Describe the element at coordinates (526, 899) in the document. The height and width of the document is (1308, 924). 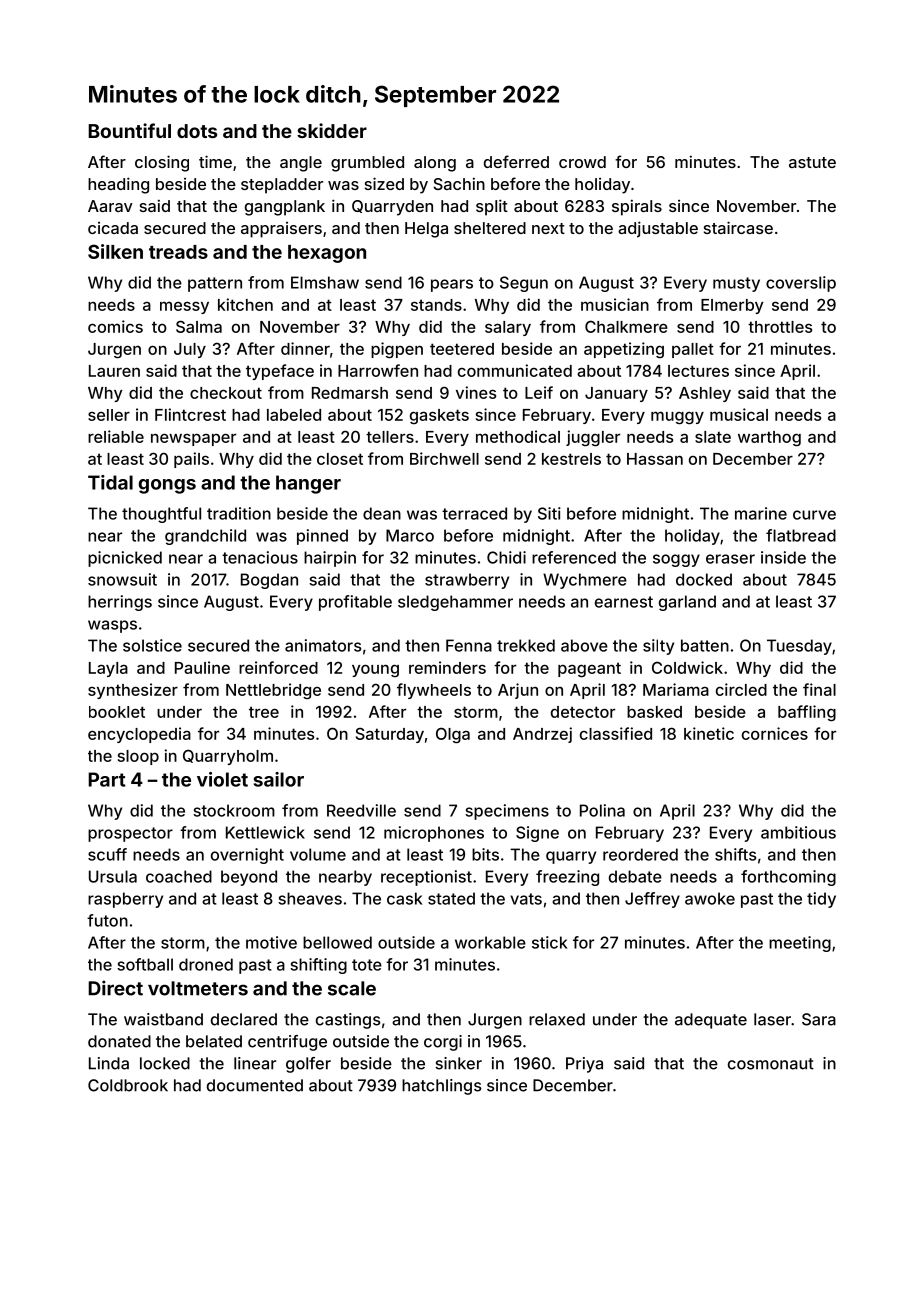
I see `vats` at that location.
